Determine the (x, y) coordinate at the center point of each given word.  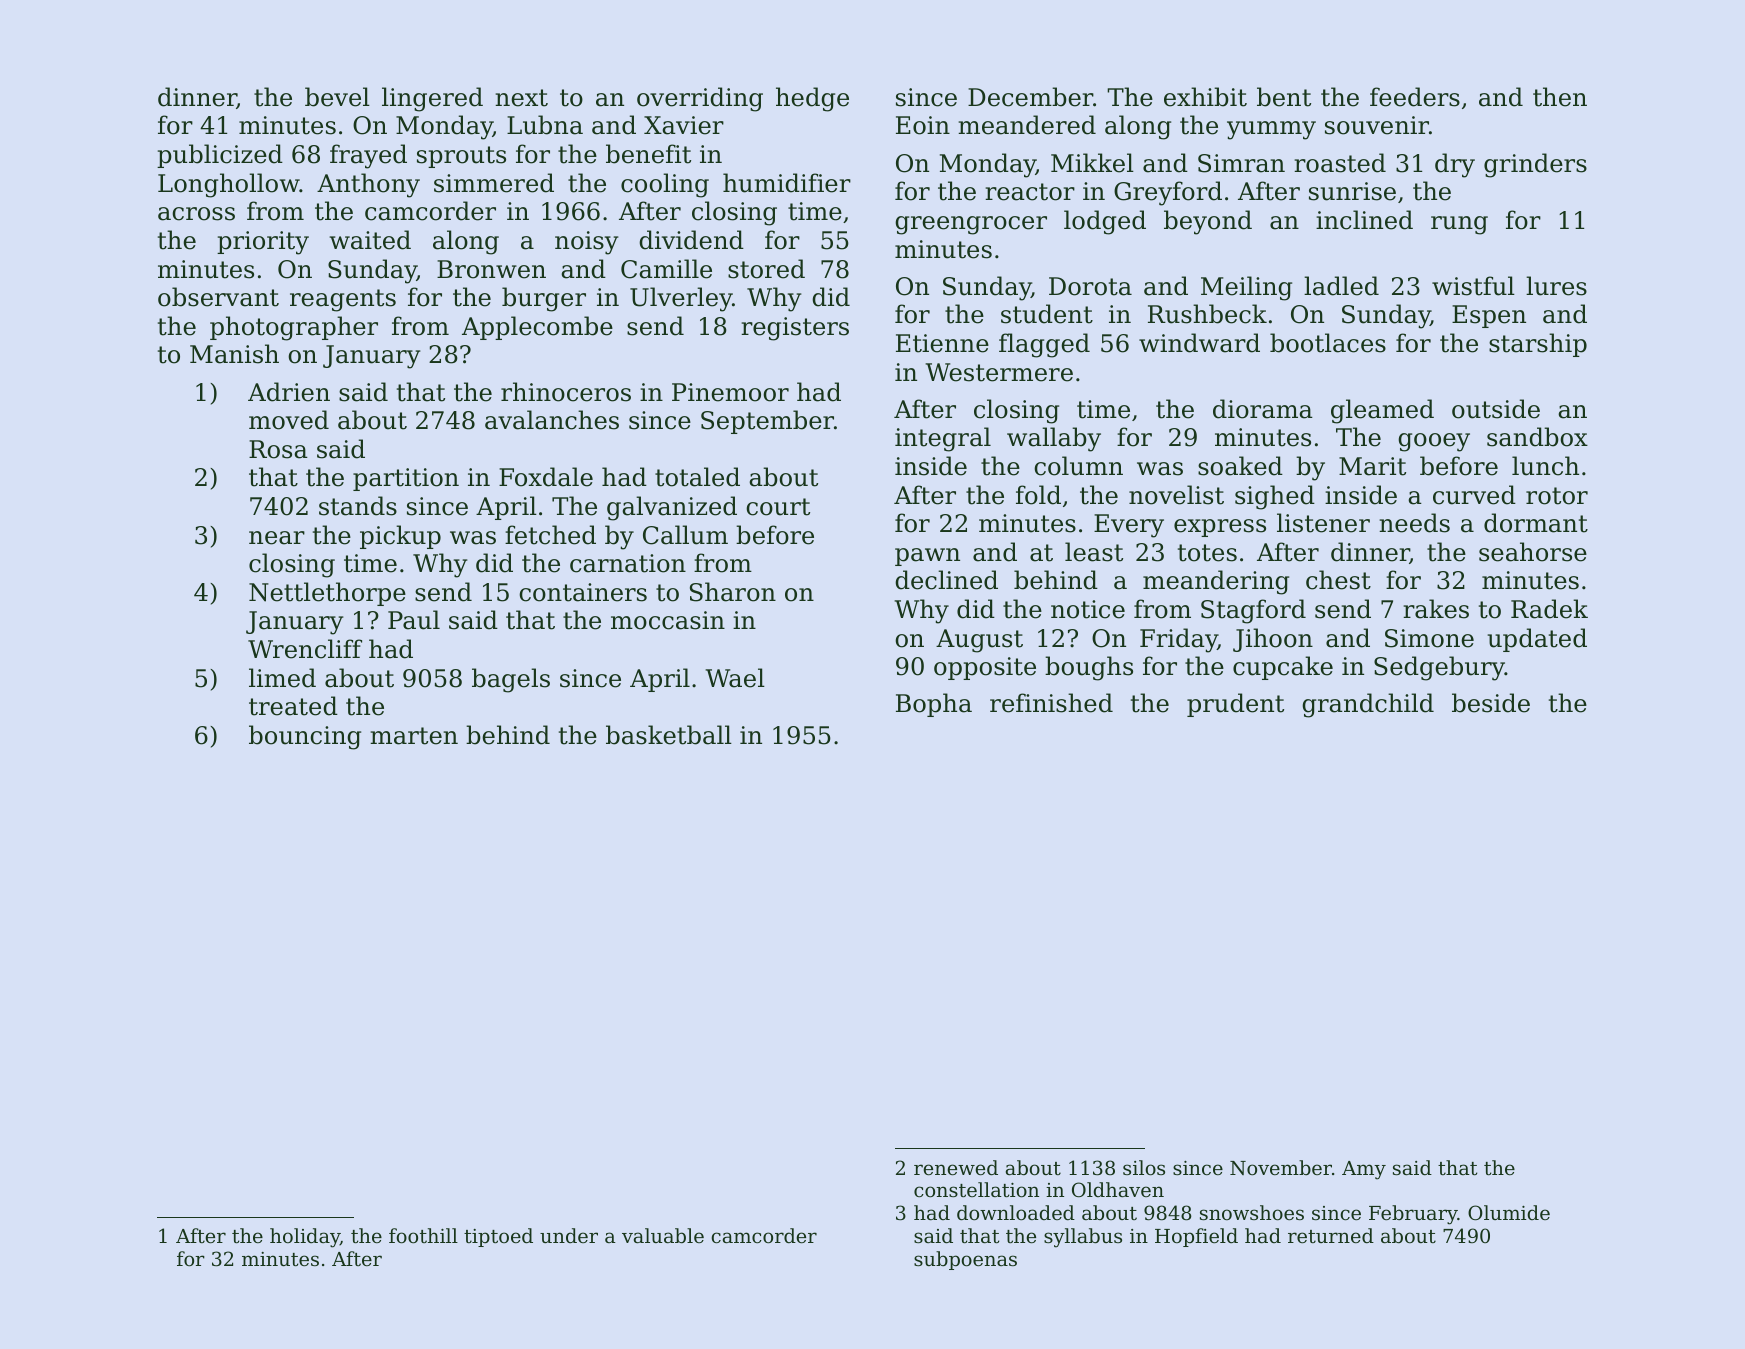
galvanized (672, 508)
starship (1538, 345)
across (196, 214)
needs (1414, 523)
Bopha (934, 705)
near (277, 538)
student (1047, 314)
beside (1491, 703)
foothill (423, 1235)
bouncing (305, 737)
